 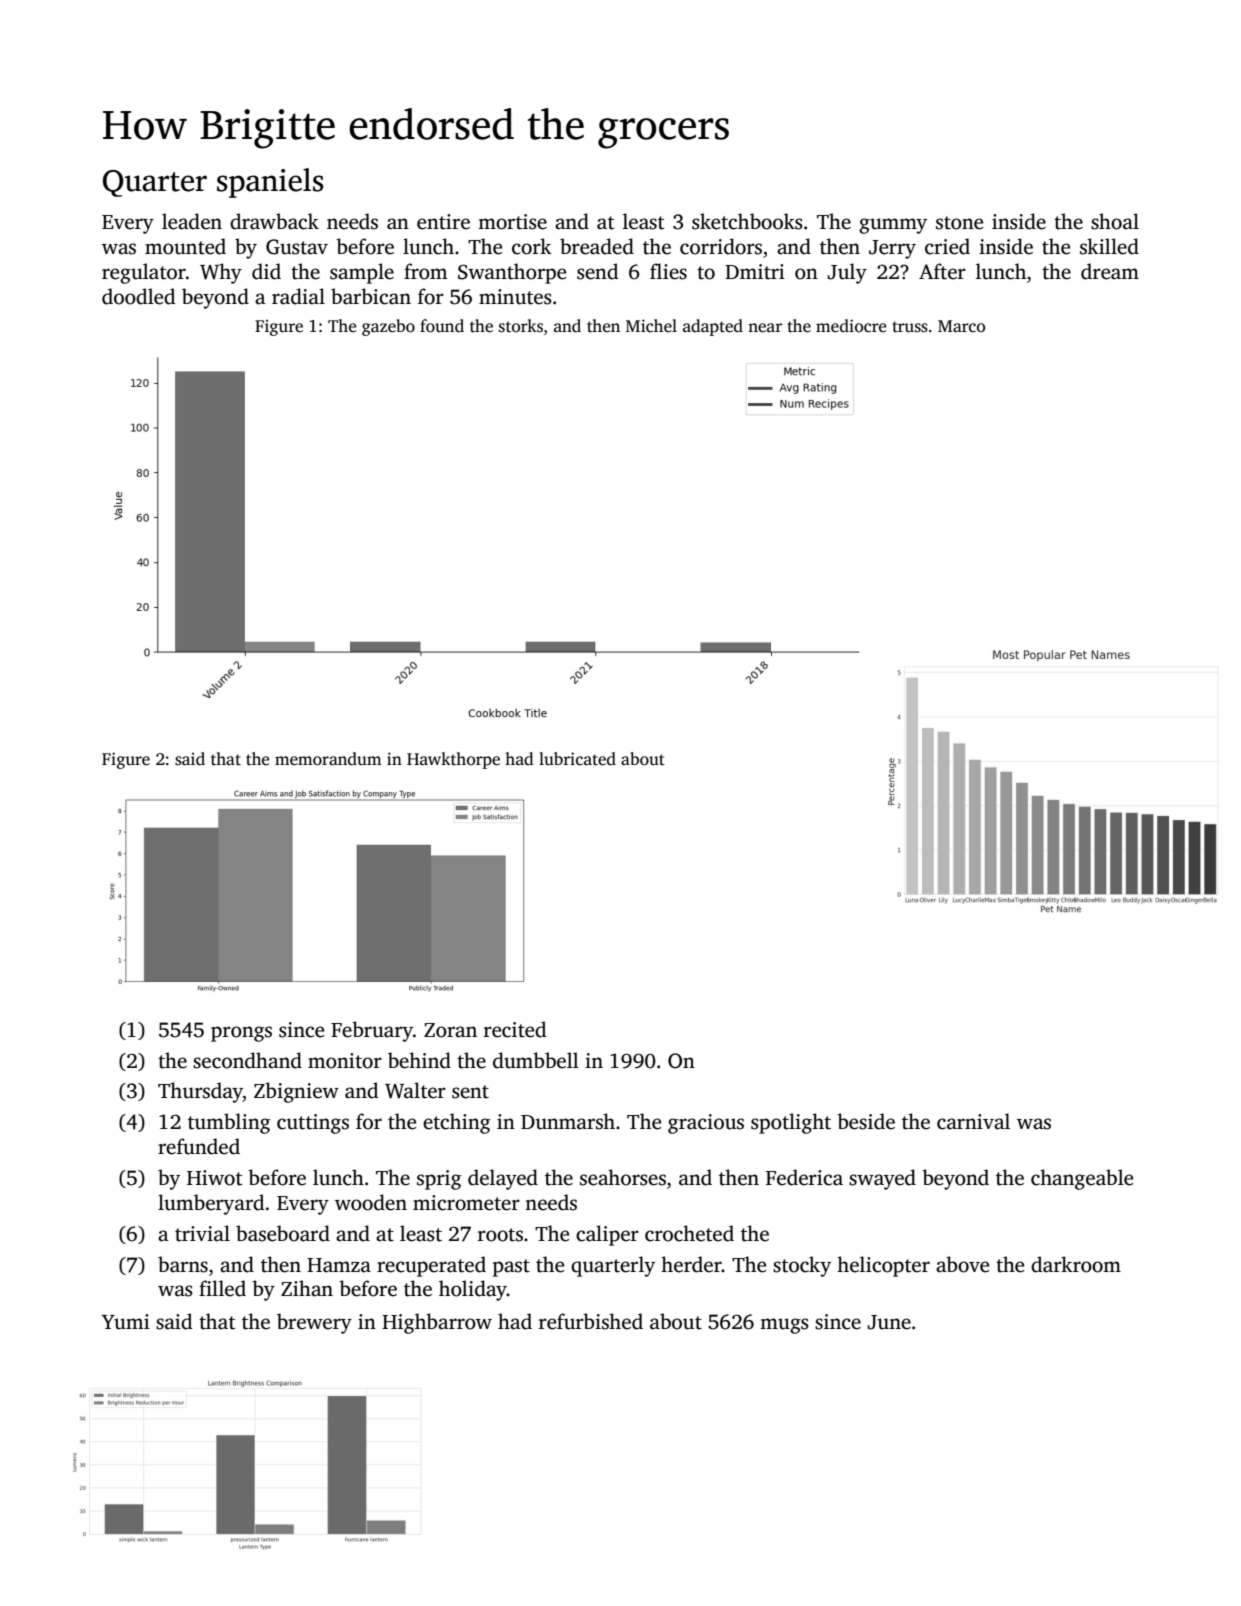 What do you see at coordinates (910, 327) in the screenshot?
I see `truss` at bounding box center [910, 327].
